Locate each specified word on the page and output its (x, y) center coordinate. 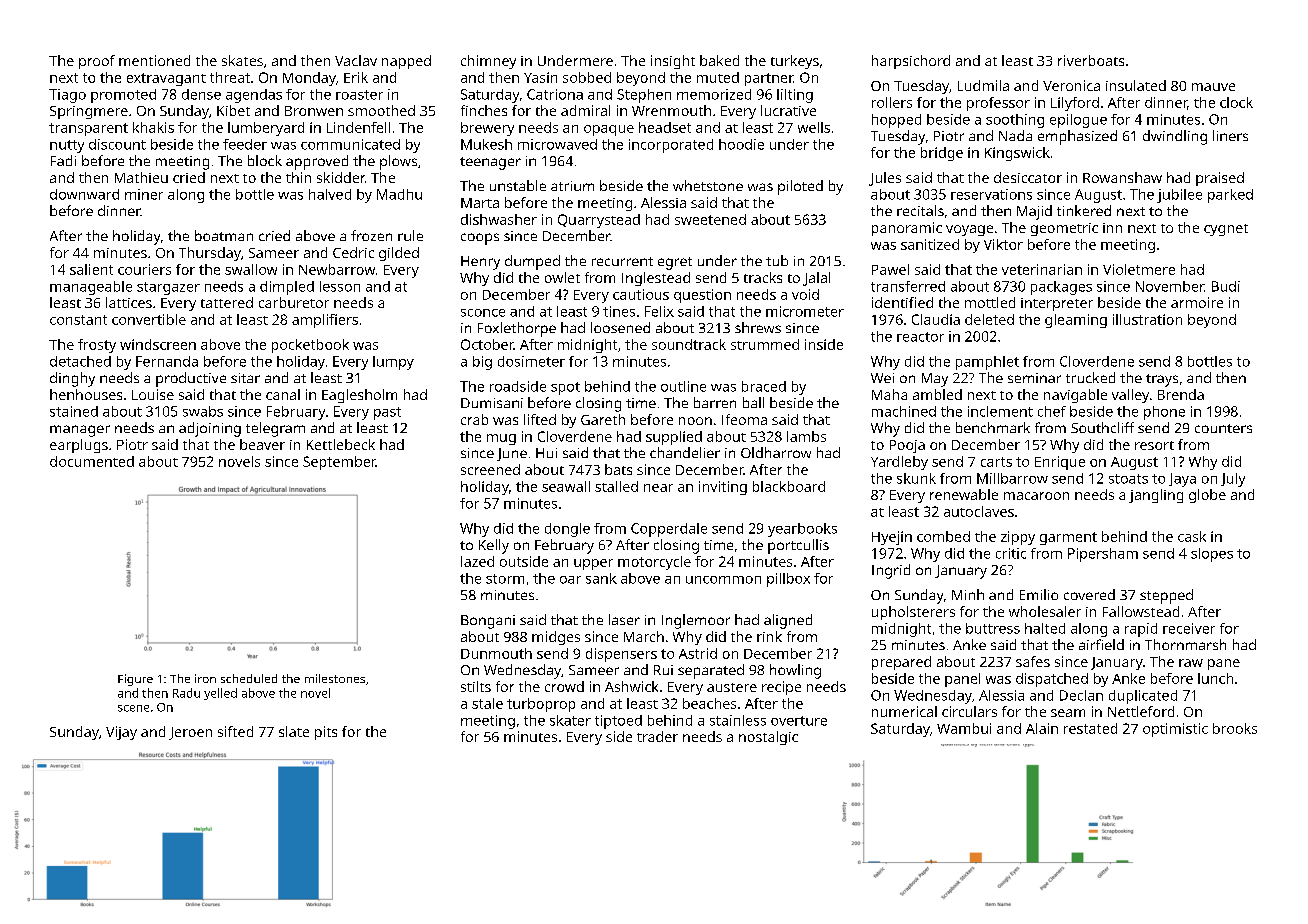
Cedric (353, 252)
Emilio (1039, 594)
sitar (245, 378)
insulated (1136, 85)
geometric (1064, 229)
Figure (135, 680)
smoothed (381, 110)
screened (490, 469)
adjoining (210, 429)
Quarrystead (599, 221)
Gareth (603, 419)
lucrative (788, 110)
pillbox (788, 580)
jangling (1156, 496)
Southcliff (1102, 427)
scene (133, 708)
